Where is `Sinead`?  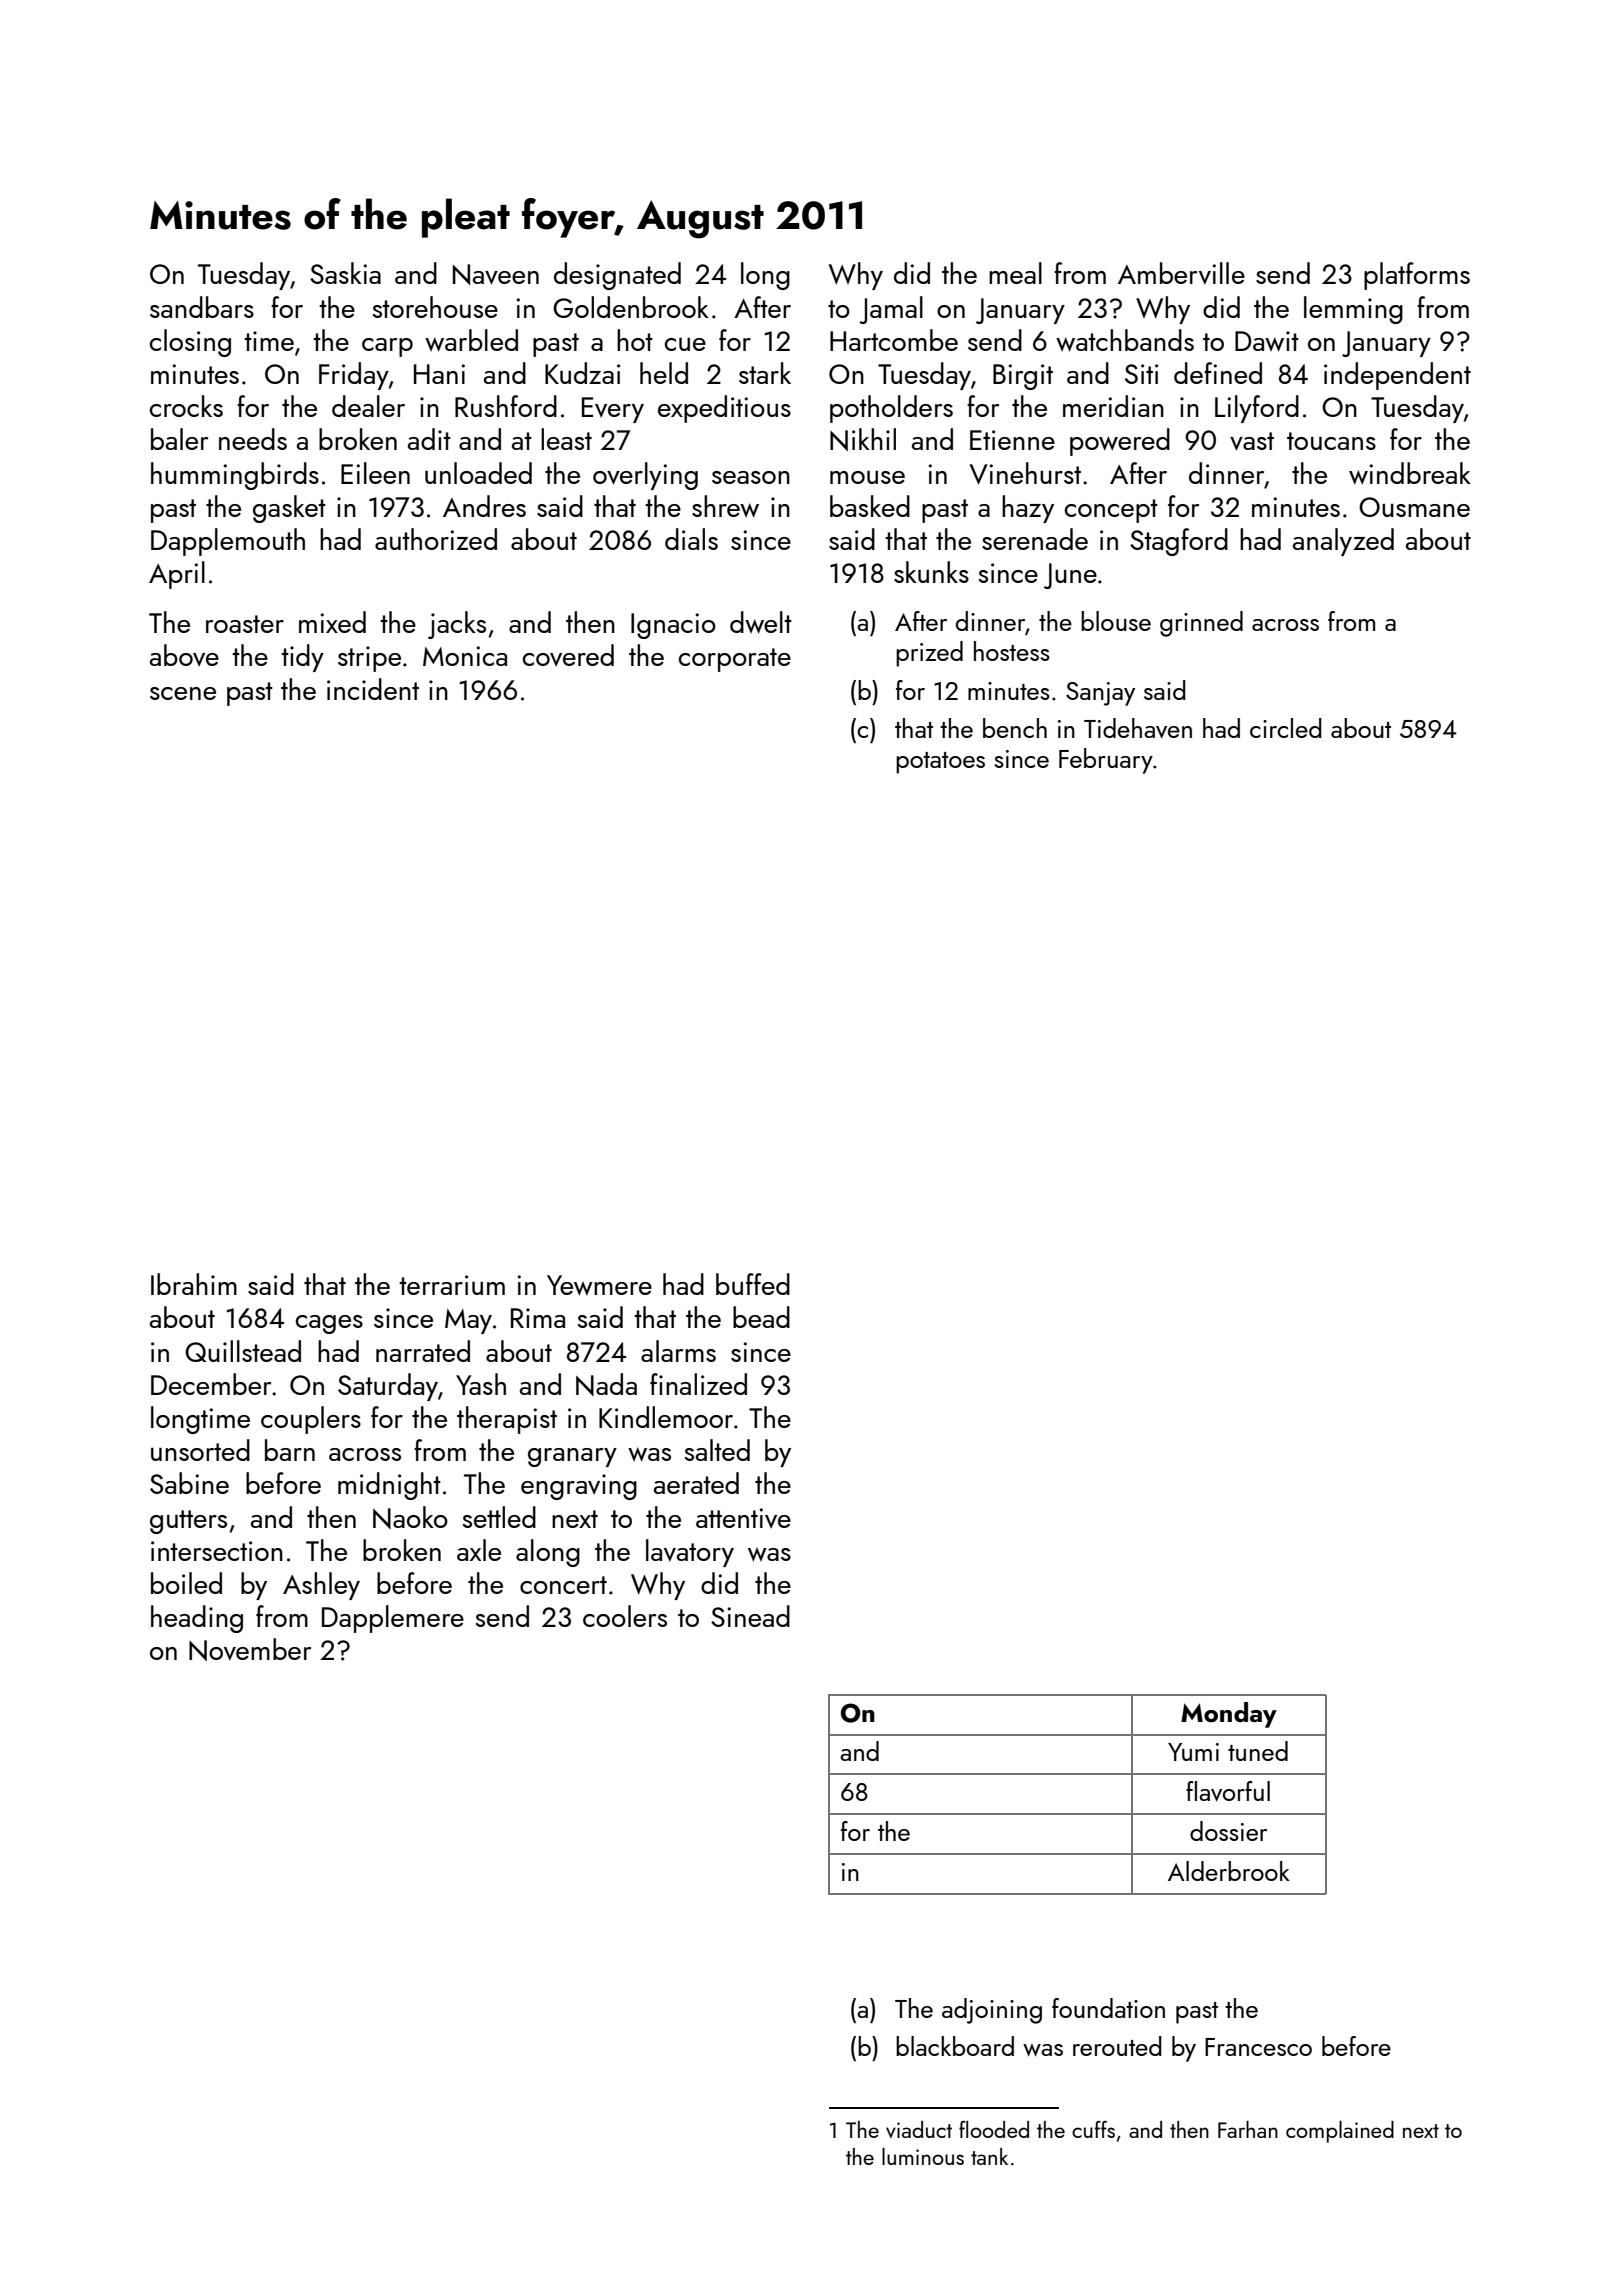
Sinead is located at coordinates (750, 1616).
